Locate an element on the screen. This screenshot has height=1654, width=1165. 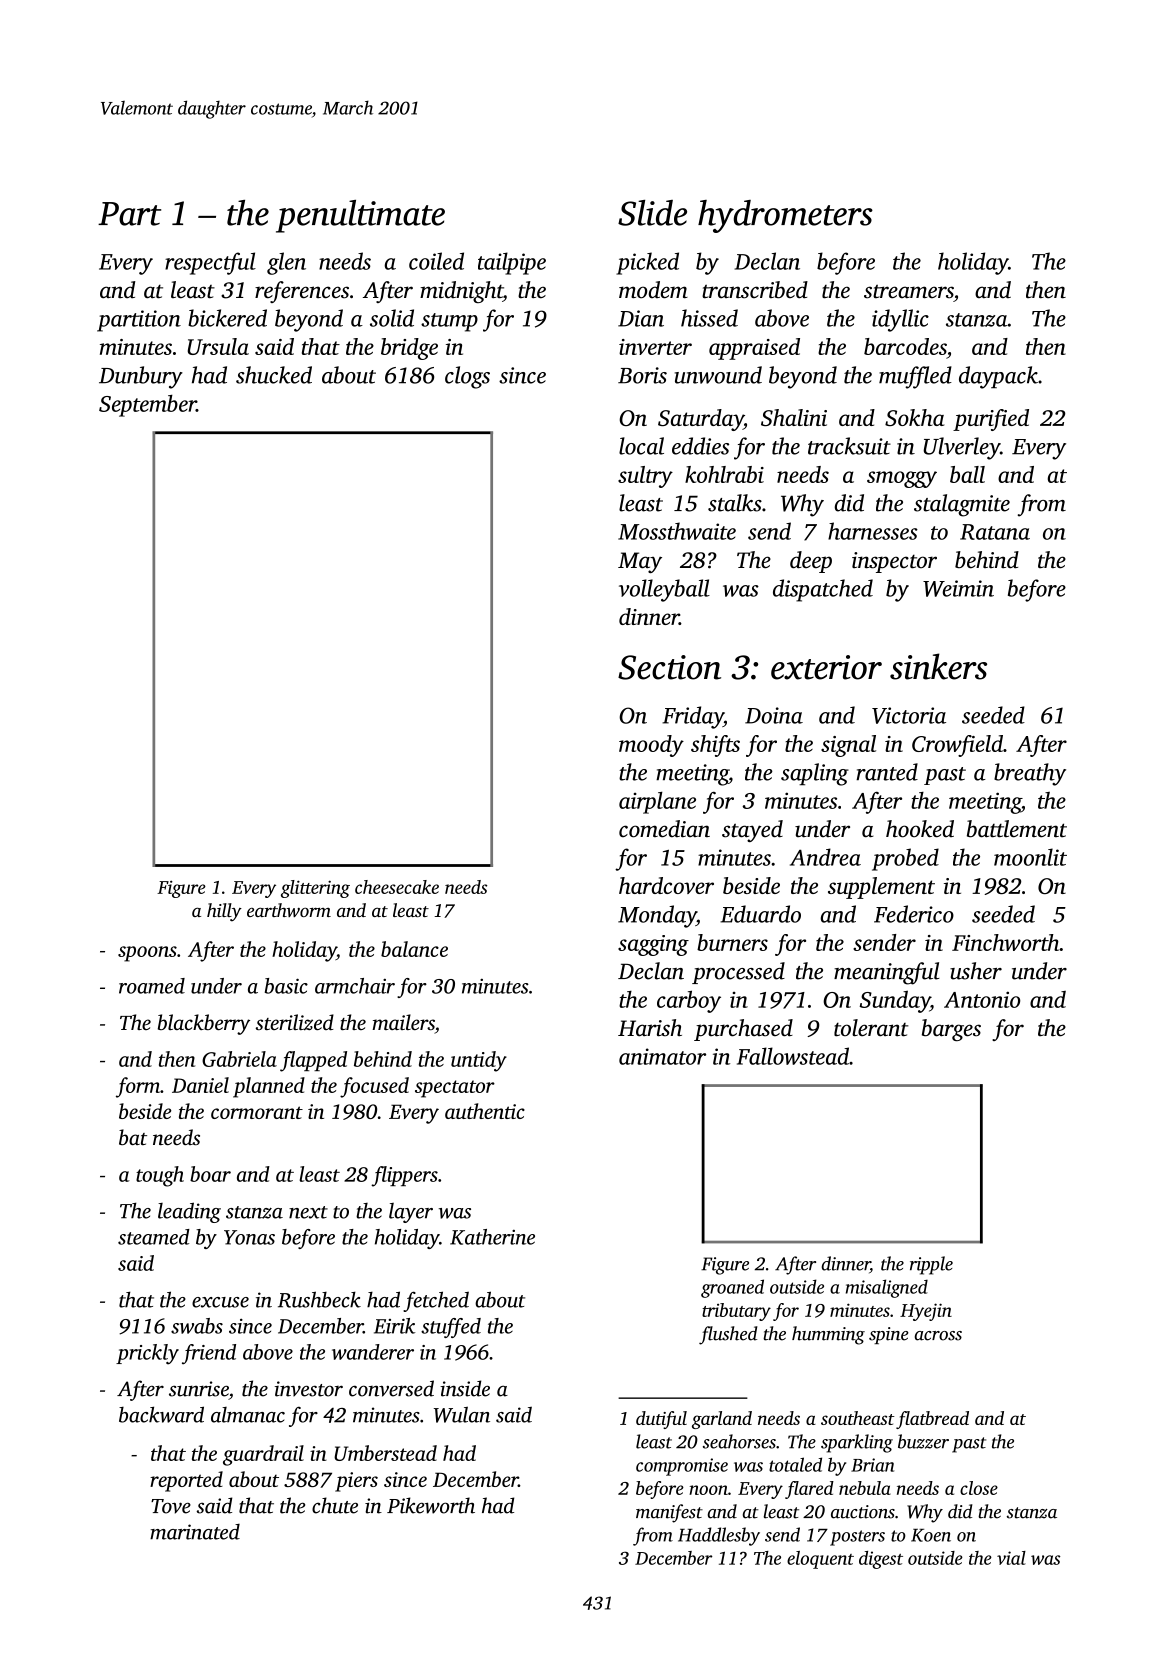
streamers is located at coordinates (909, 292).
